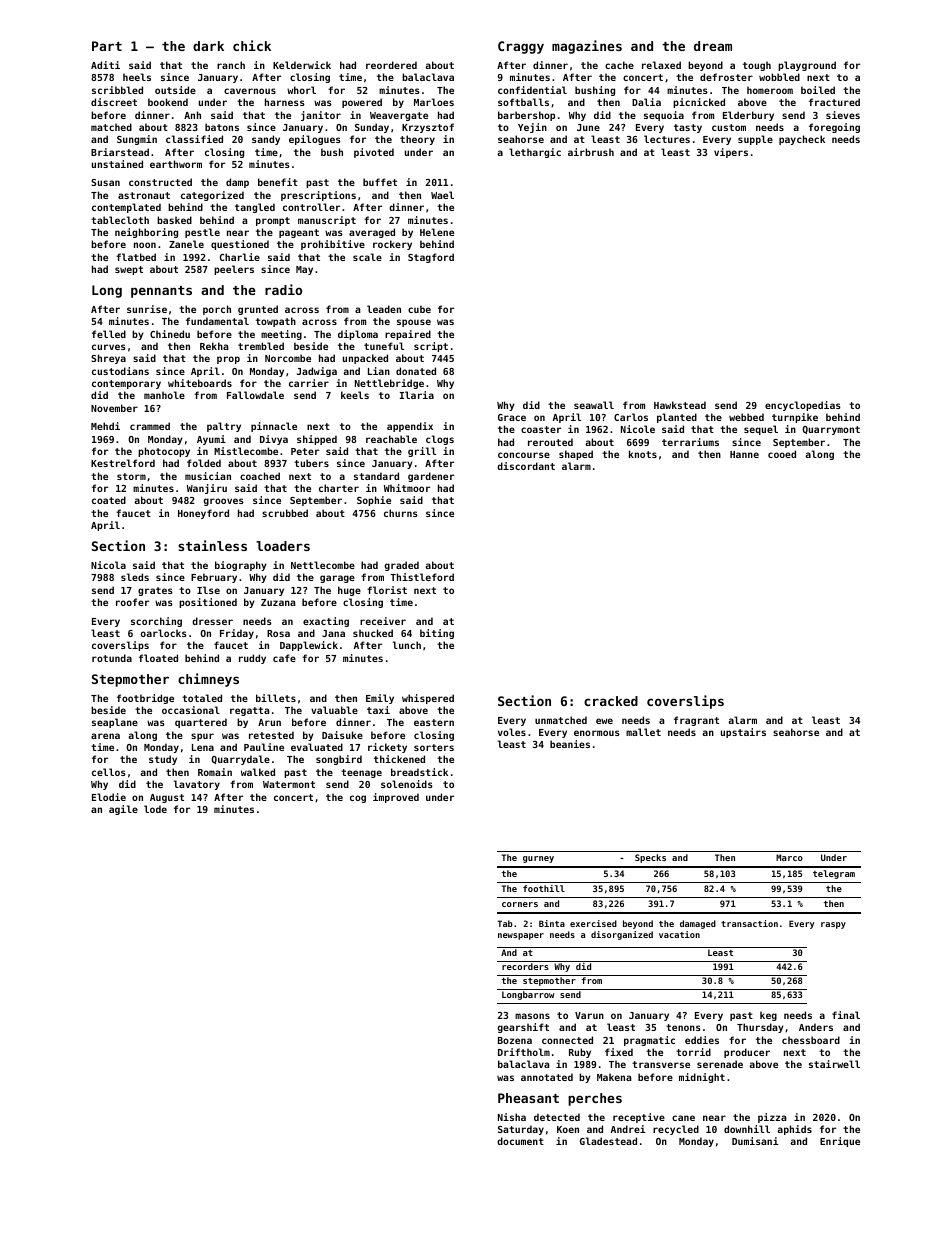  Describe the element at coordinates (109, 500) in the page. I see `coated` at that location.
